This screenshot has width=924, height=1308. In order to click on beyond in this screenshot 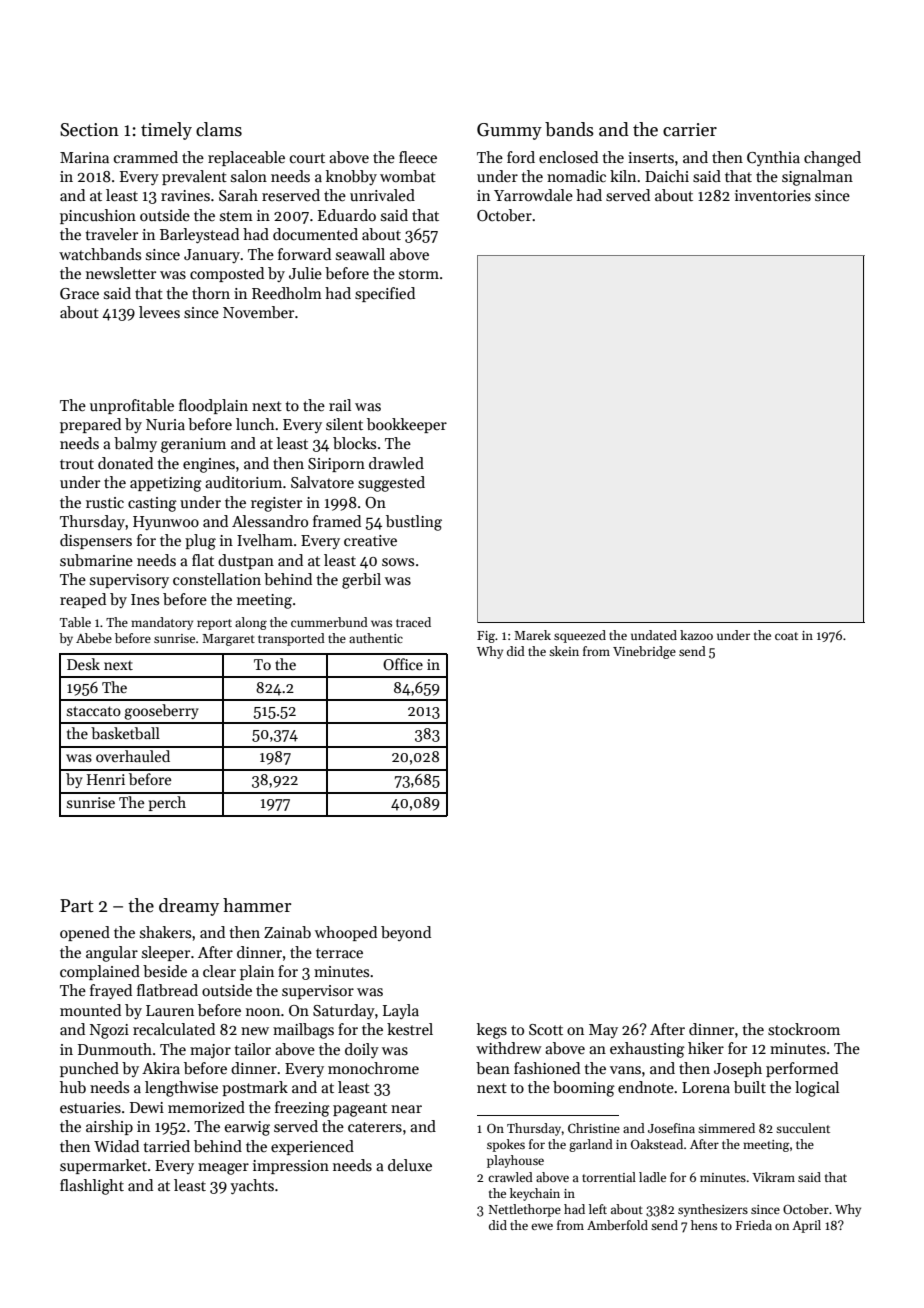, I will do `click(406, 933)`.
